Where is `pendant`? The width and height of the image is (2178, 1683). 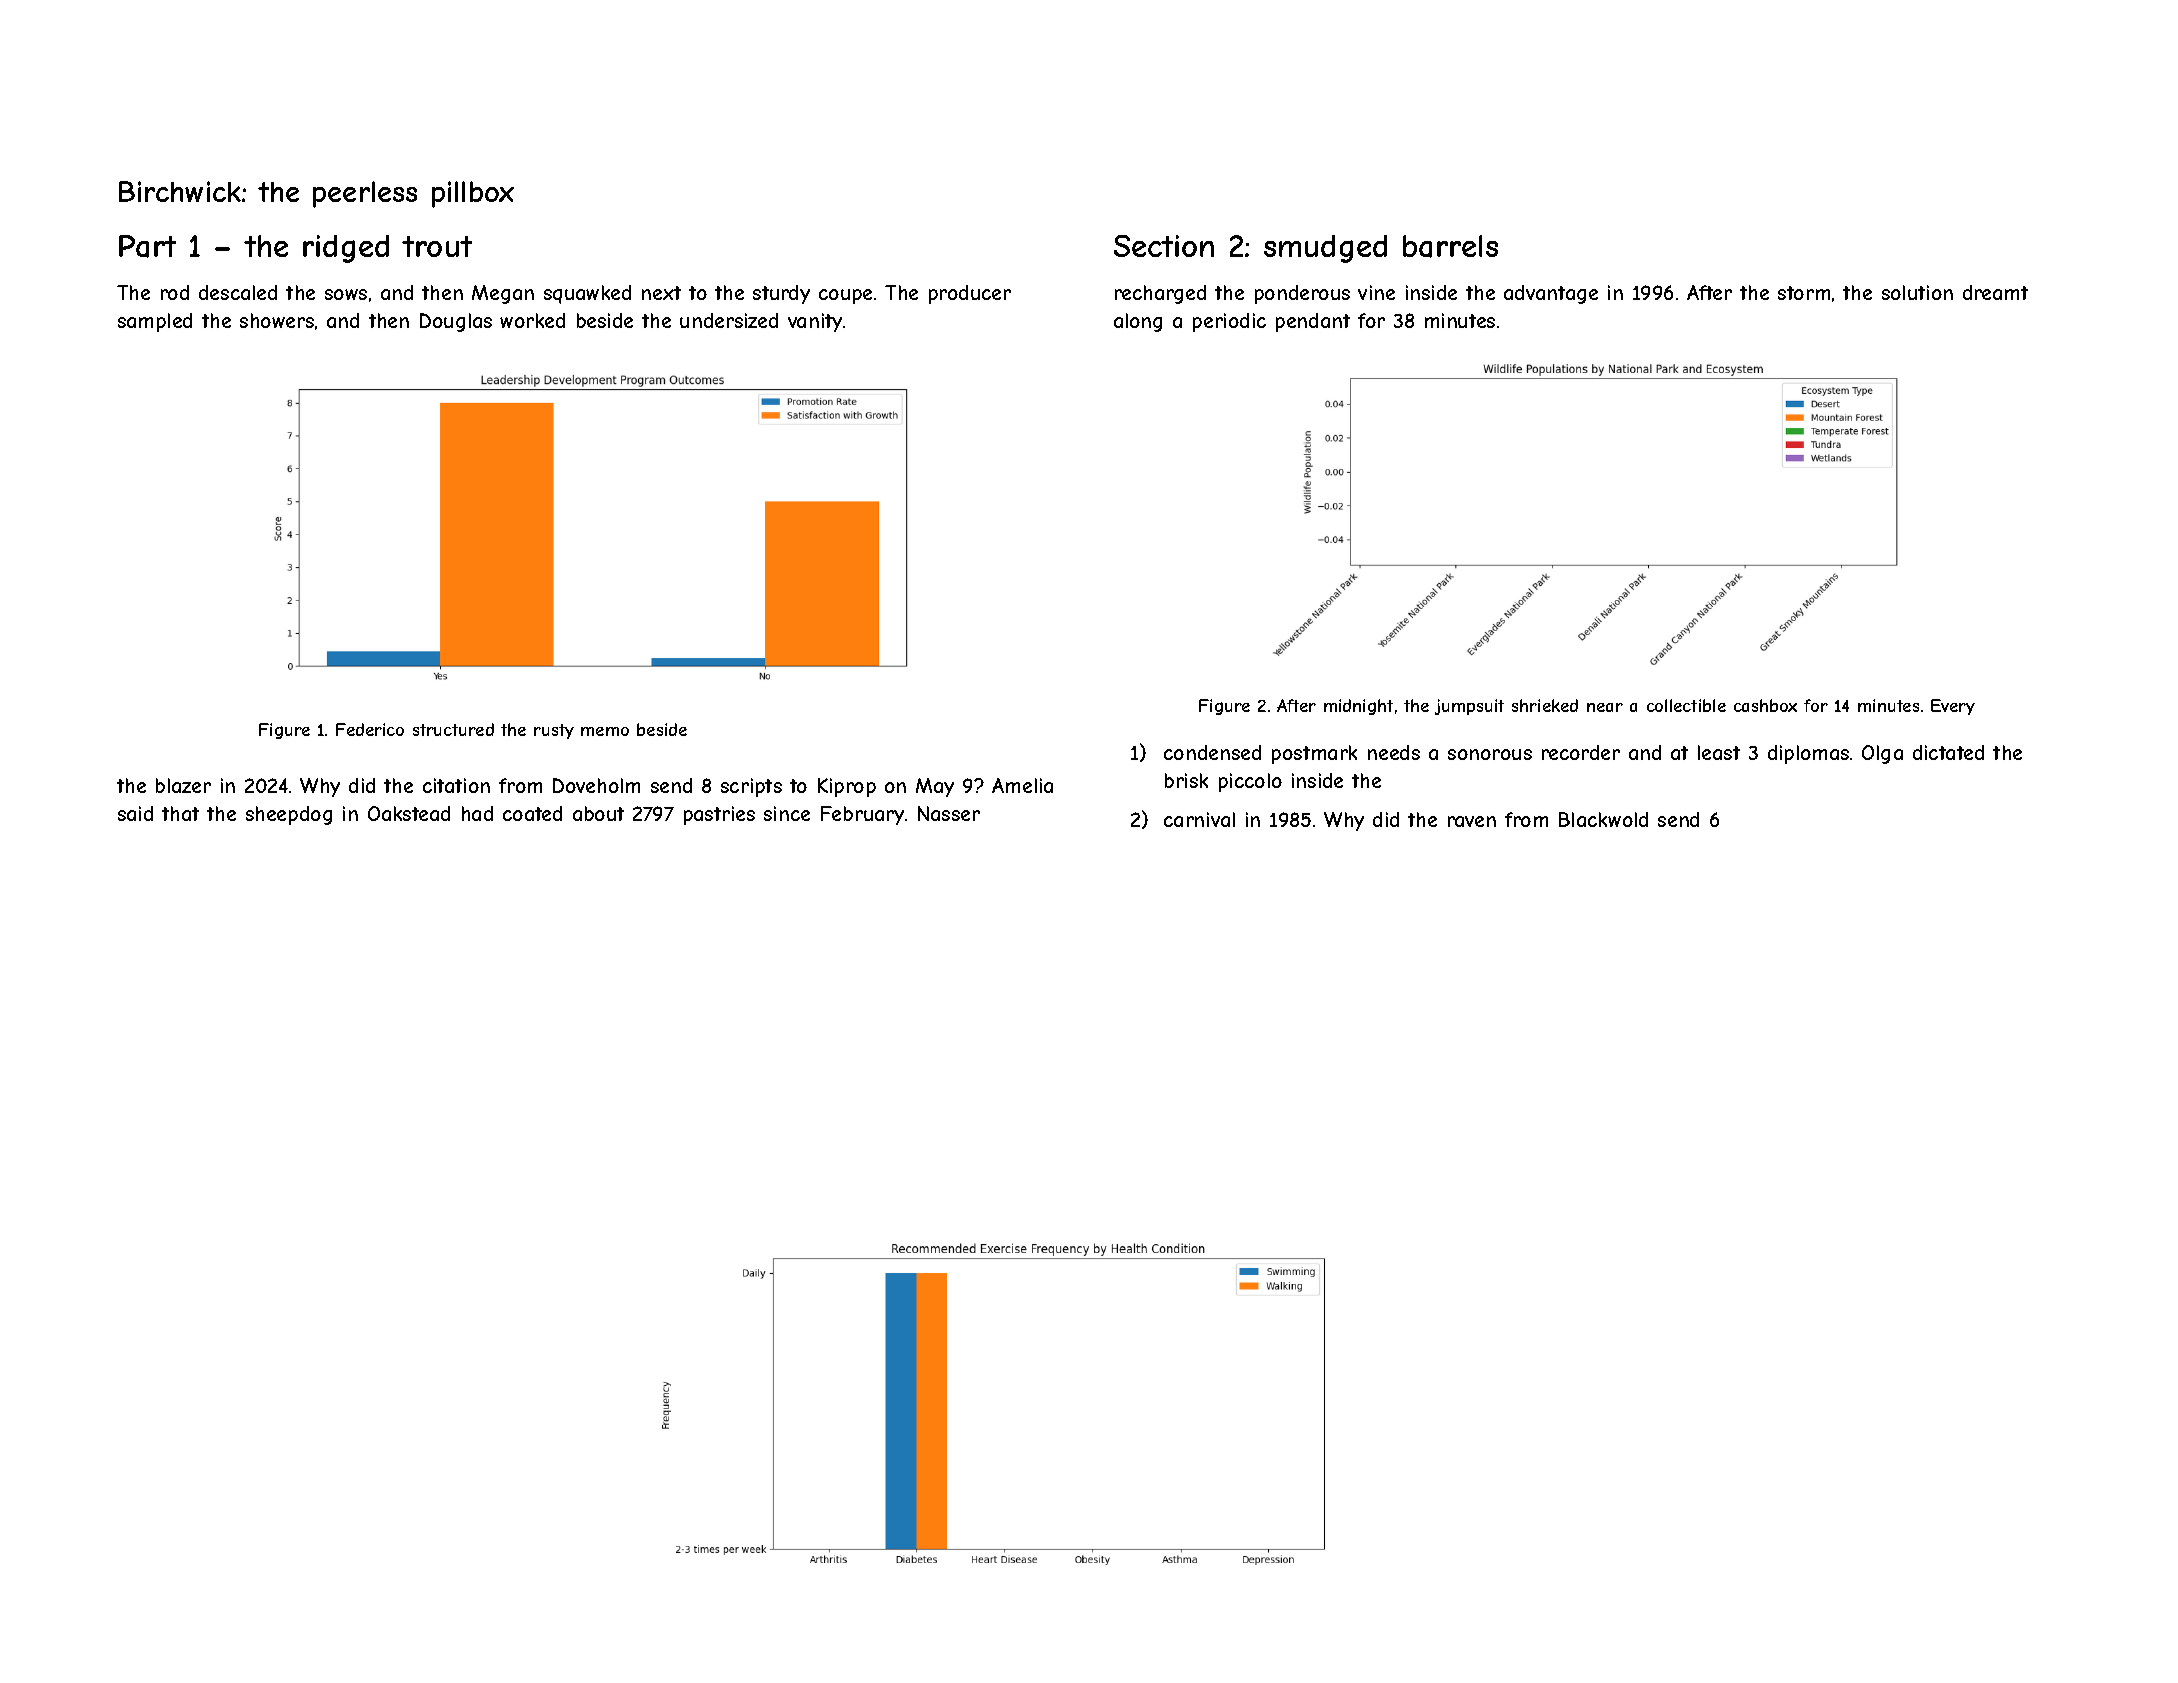
pendant is located at coordinates (1313, 322).
